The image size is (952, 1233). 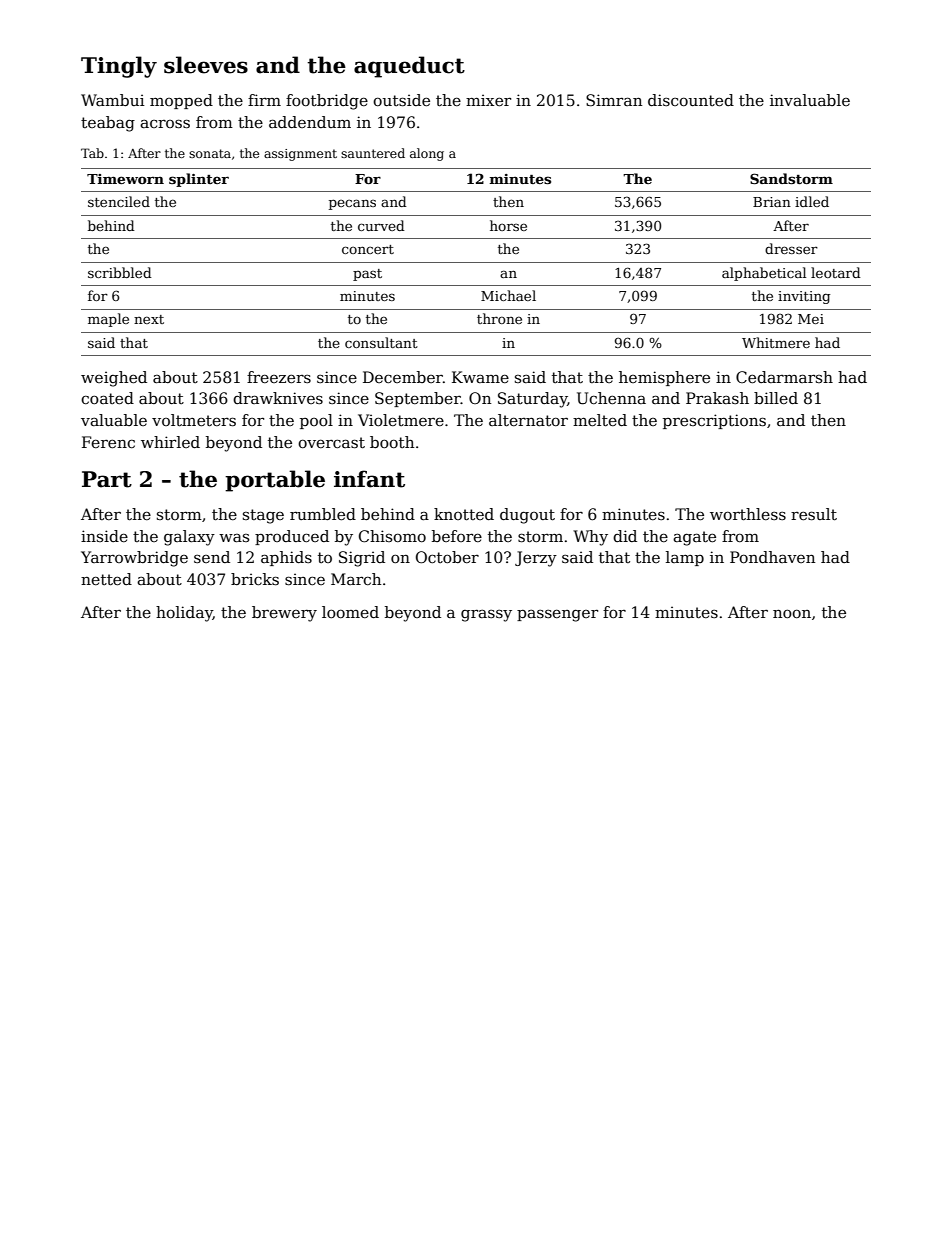 I want to click on noon, so click(x=792, y=613).
